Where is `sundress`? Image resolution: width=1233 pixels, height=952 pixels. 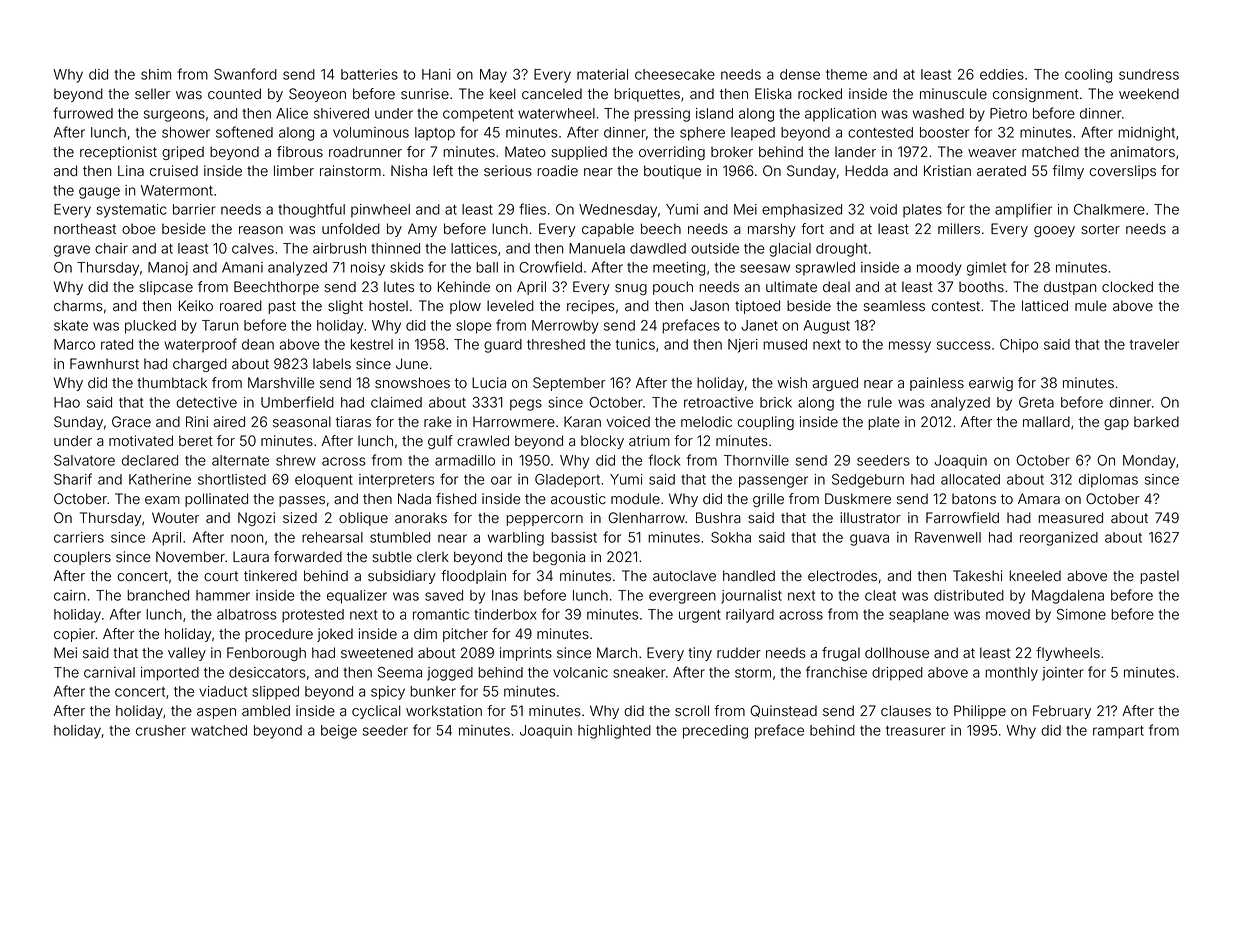
sundress is located at coordinates (1149, 74).
